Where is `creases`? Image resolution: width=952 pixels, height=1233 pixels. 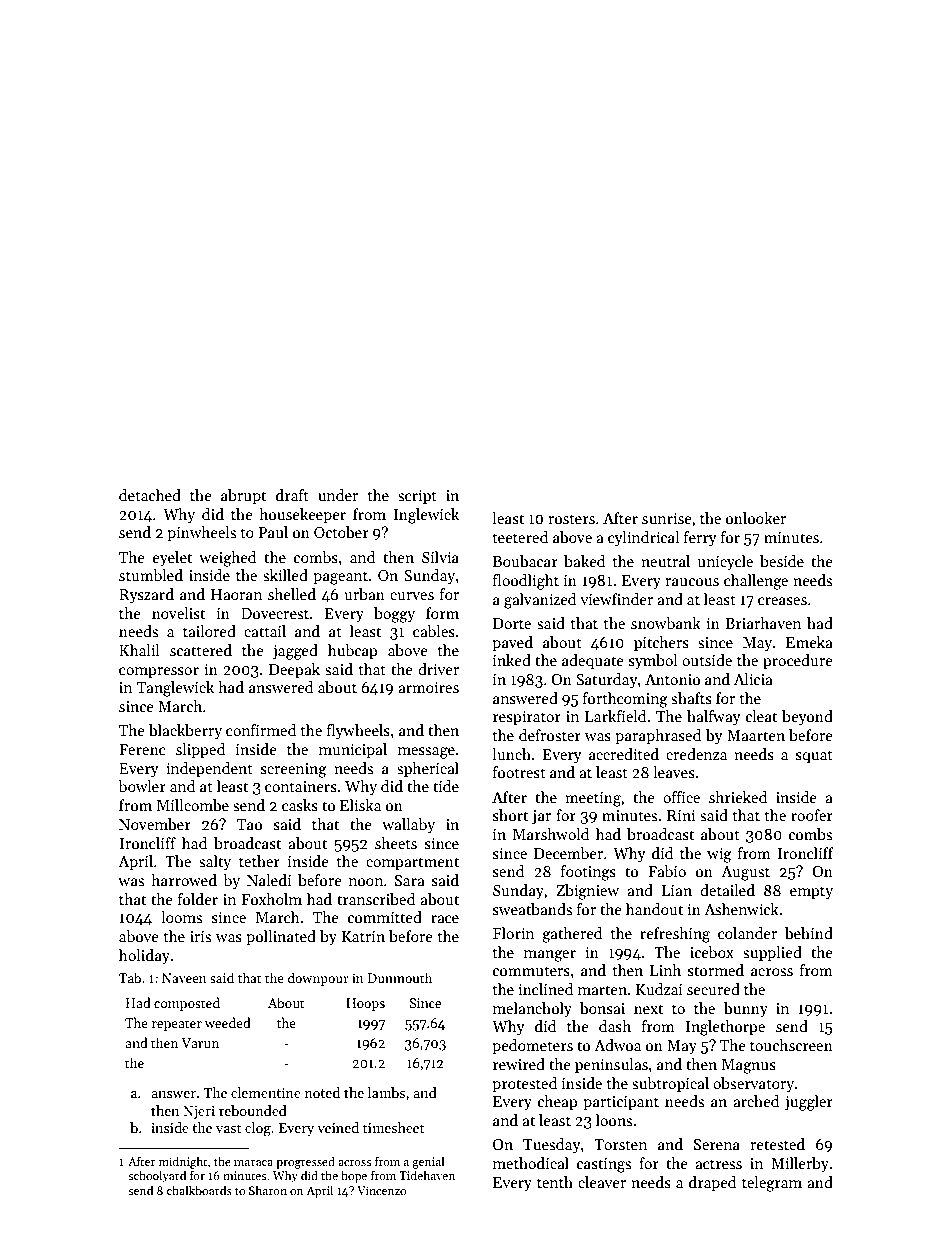 creases is located at coordinates (782, 601).
